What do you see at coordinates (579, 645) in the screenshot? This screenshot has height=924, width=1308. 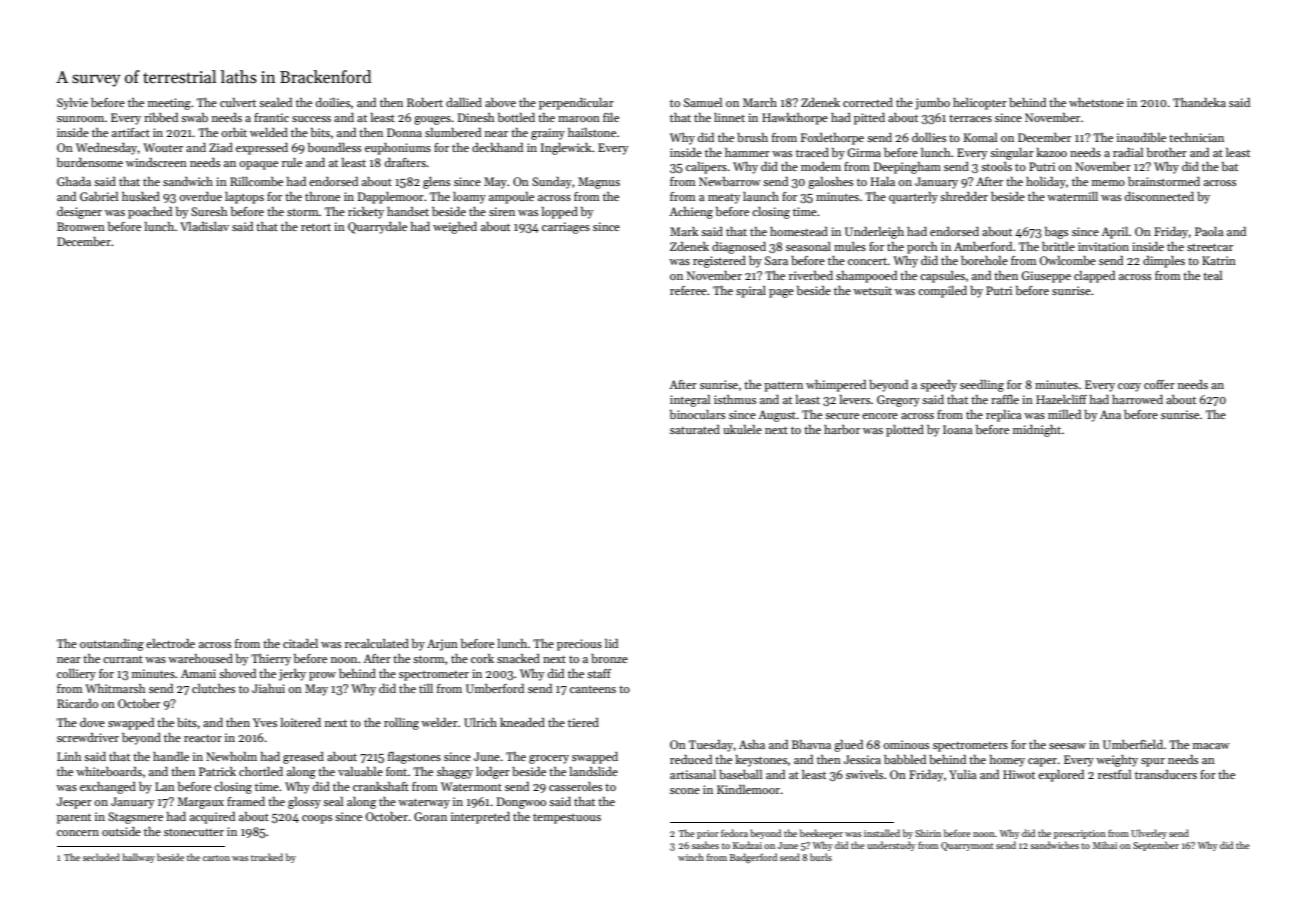 I see `precious` at bounding box center [579, 645].
